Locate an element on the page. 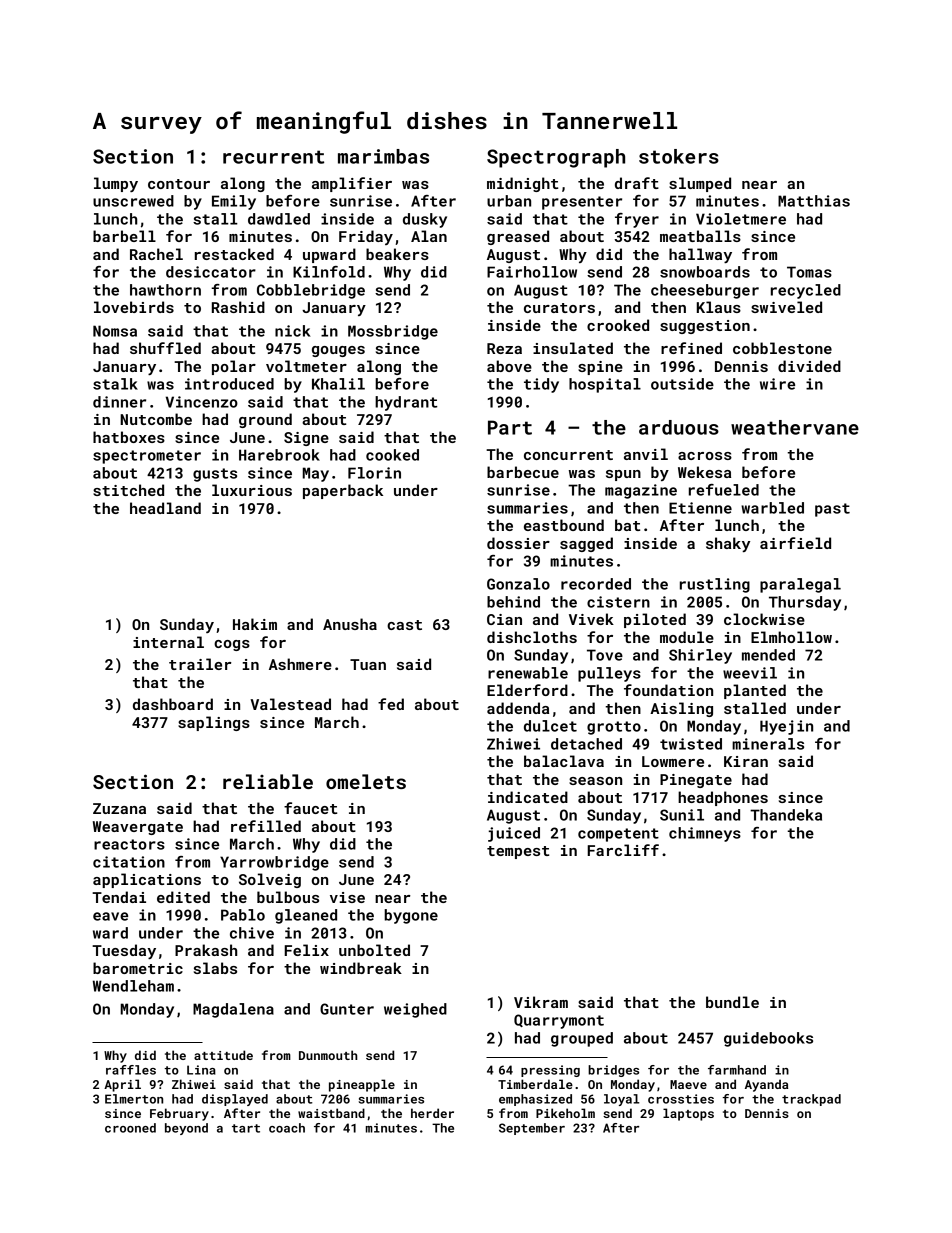  Spectrograph is located at coordinates (556, 158).
